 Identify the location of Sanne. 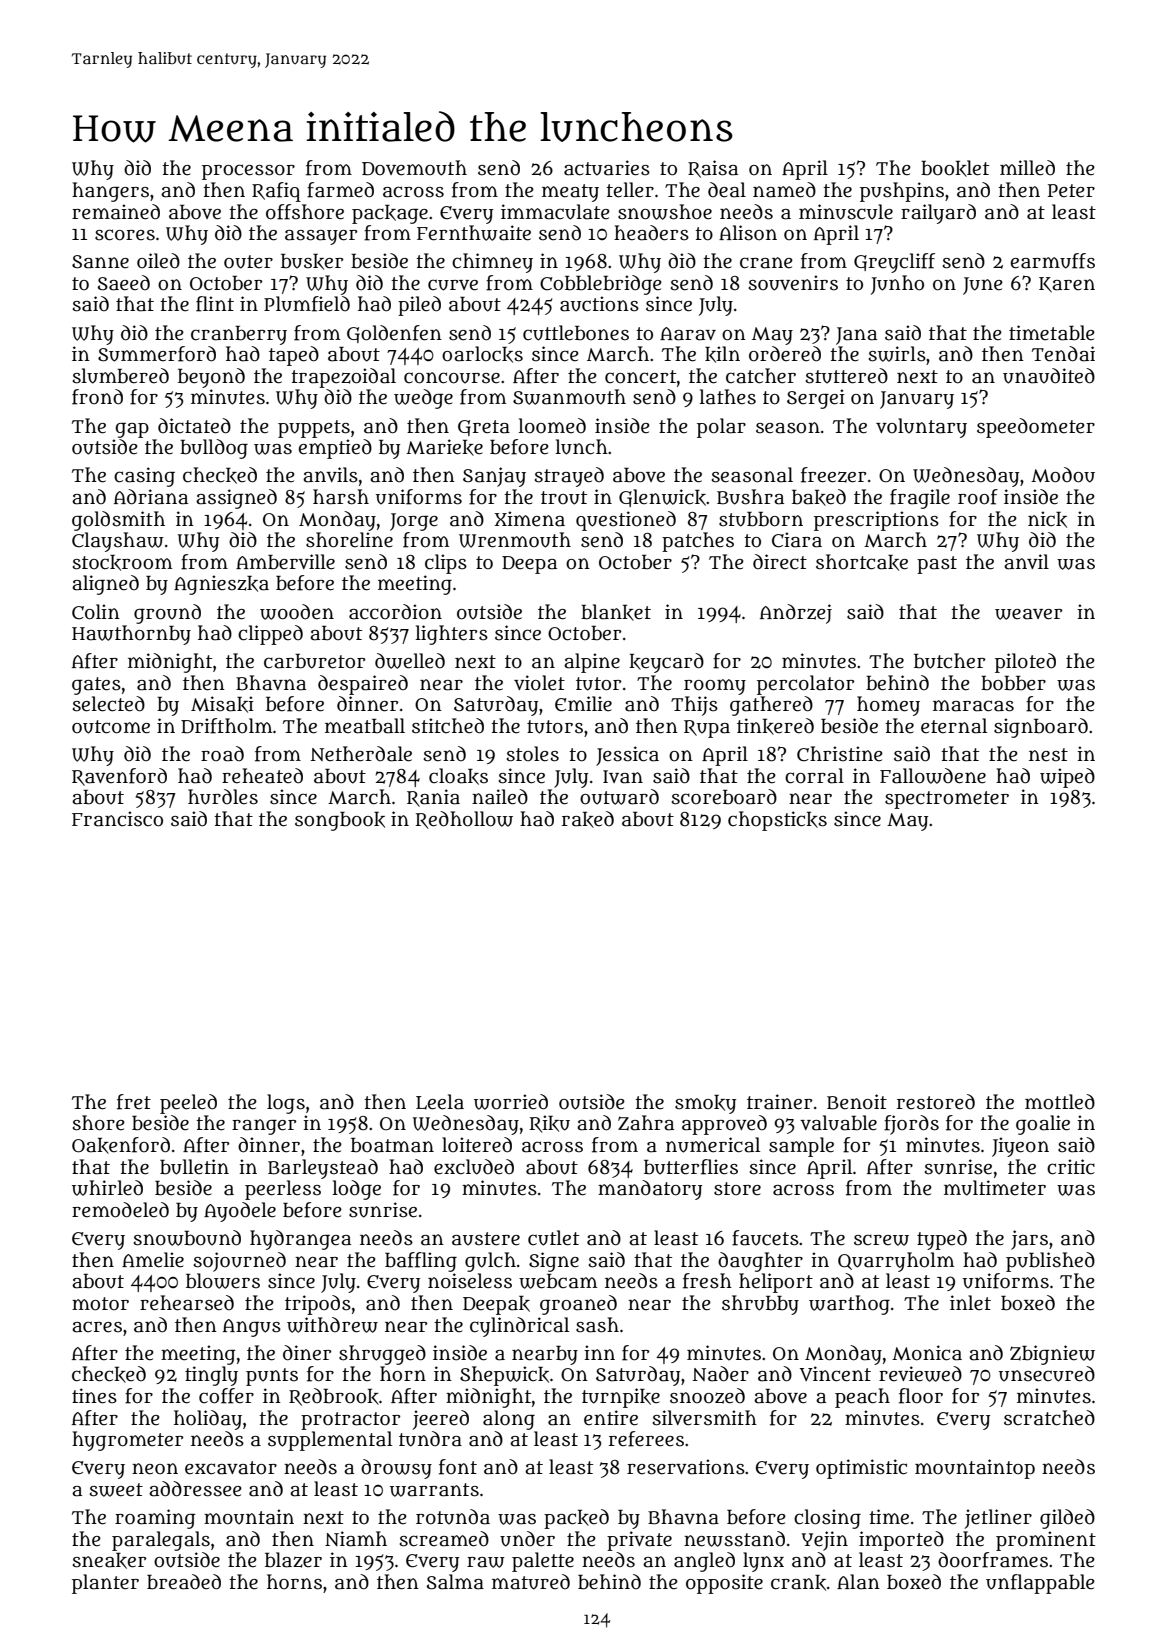
(100, 262).
